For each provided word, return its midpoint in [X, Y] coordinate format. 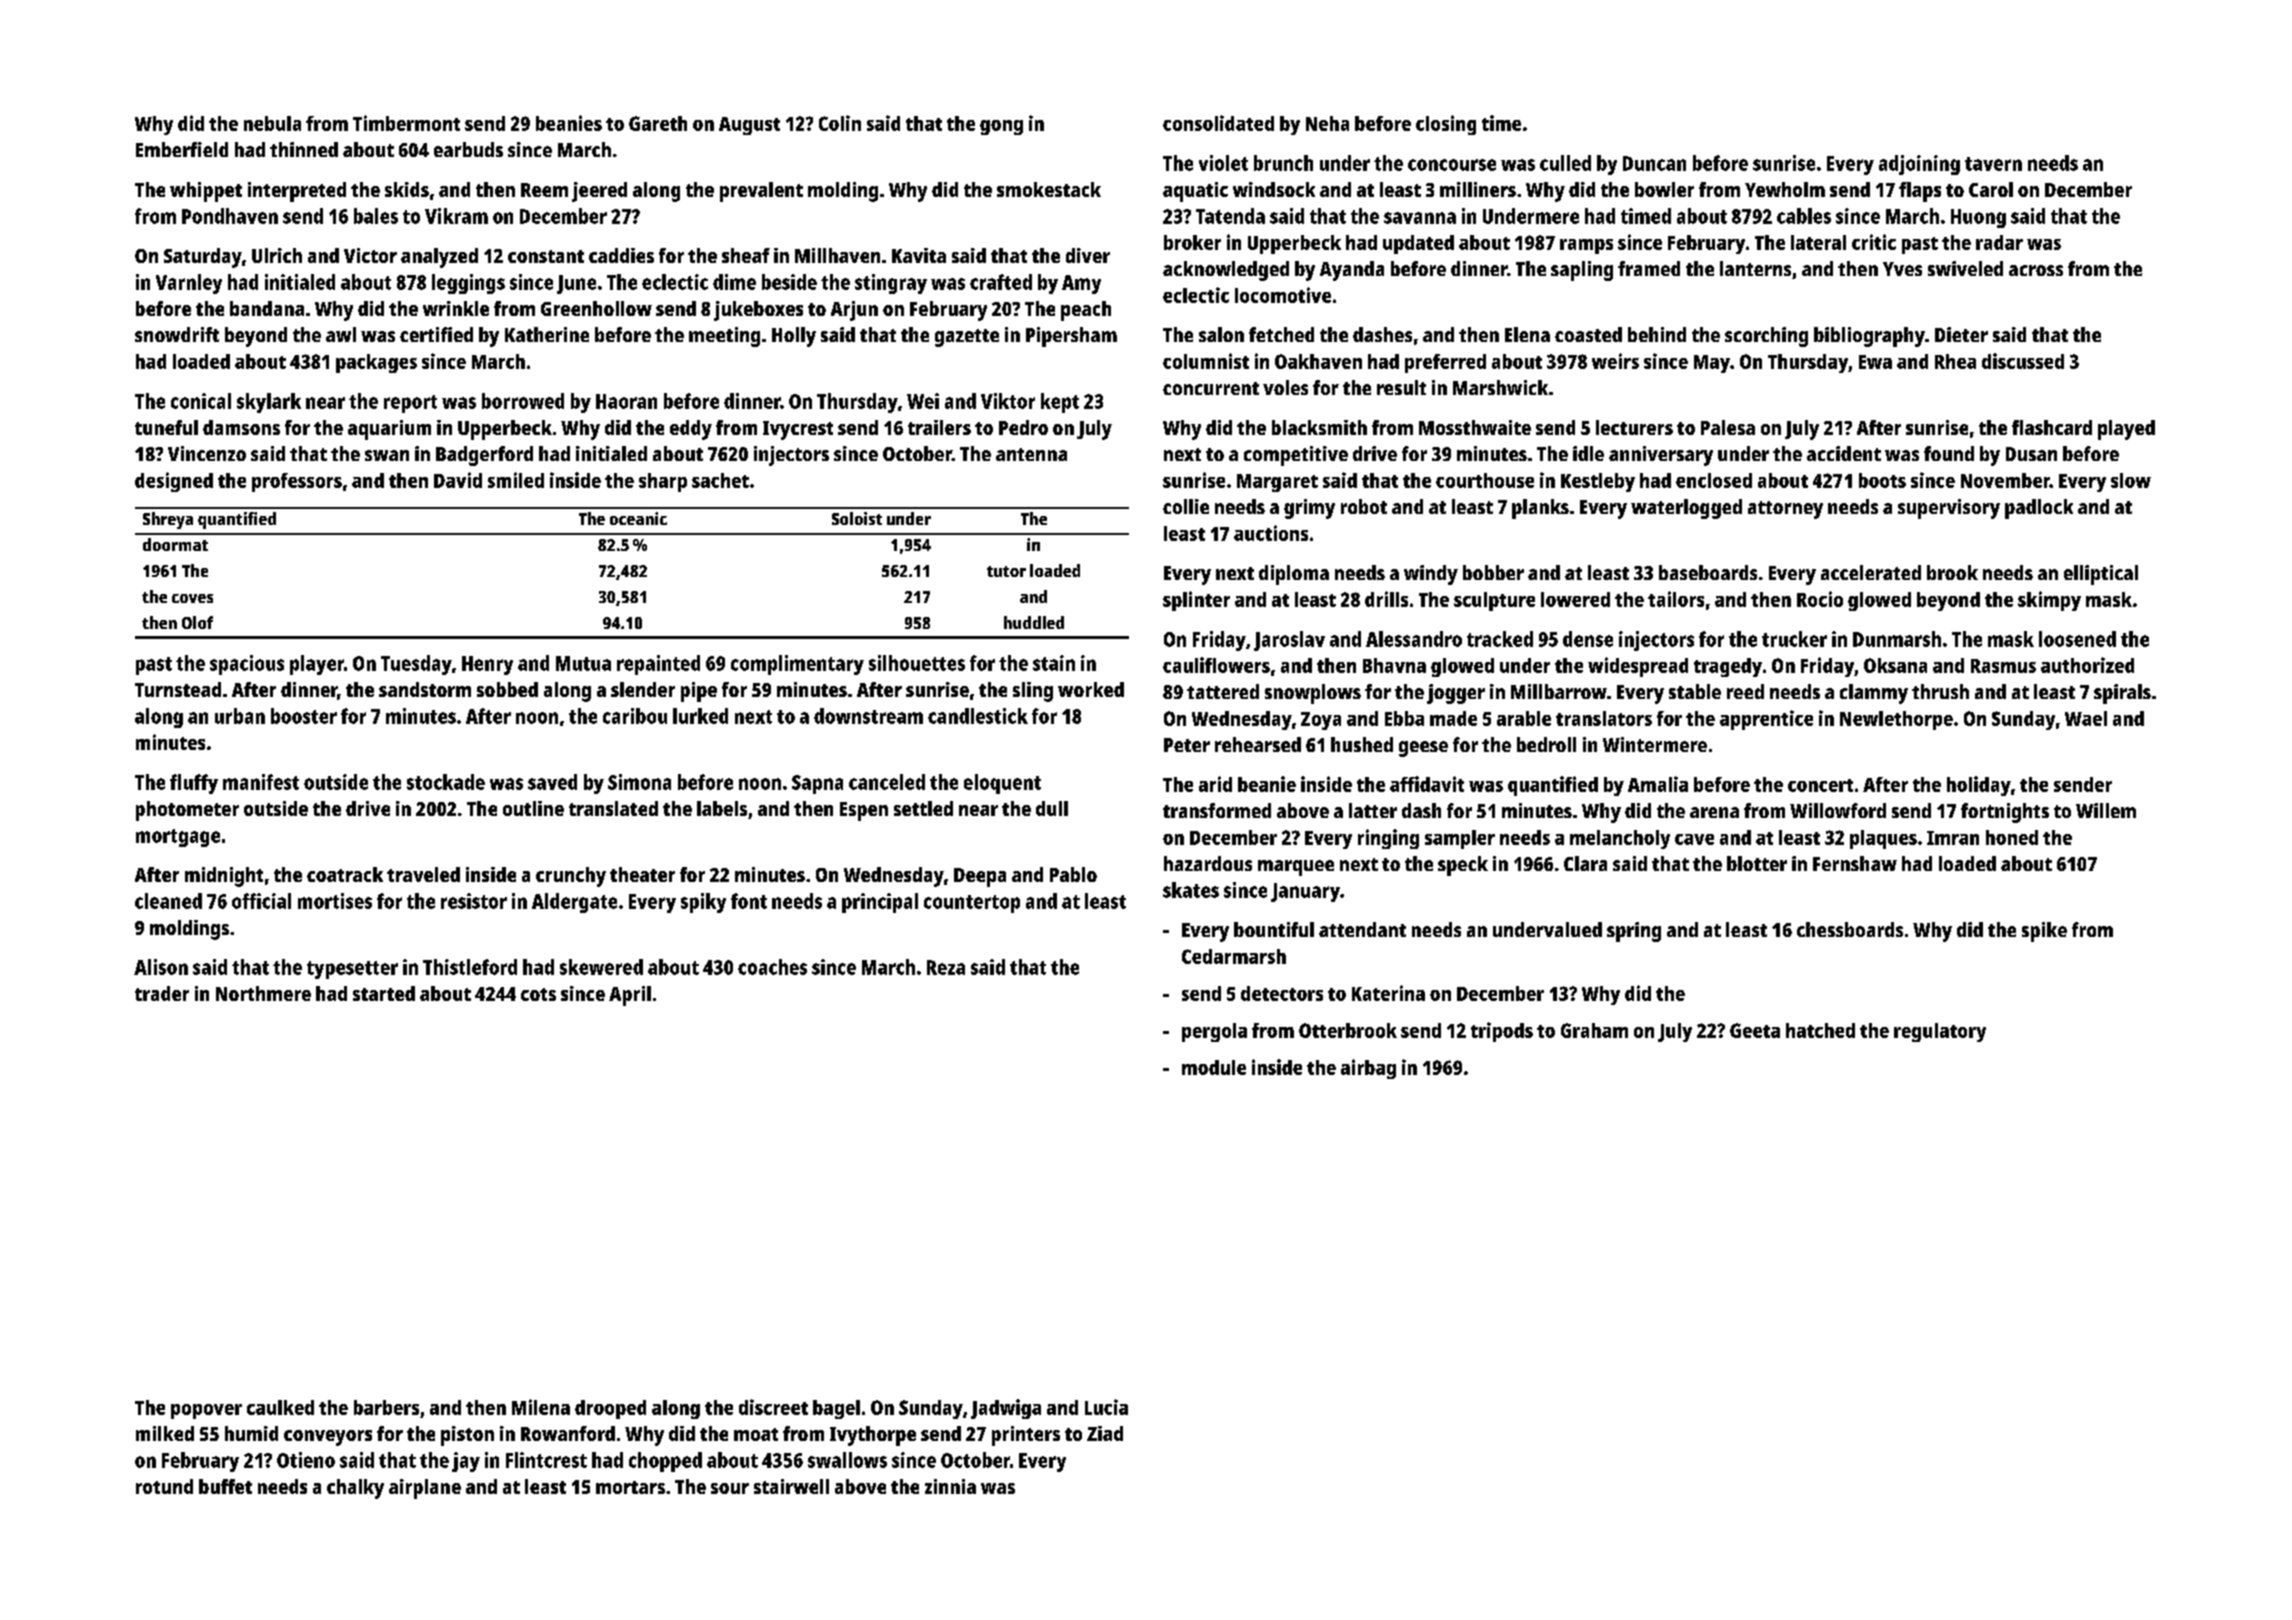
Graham [1594, 1030]
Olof [197, 622]
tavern [1993, 164]
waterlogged [1686, 509]
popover [206, 1411]
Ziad [1105, 1433]
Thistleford [470, 967]
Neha [1327, 123]
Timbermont [406, 123]
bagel [836, 1409]
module [1214, 1067]
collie [1186, 506]
